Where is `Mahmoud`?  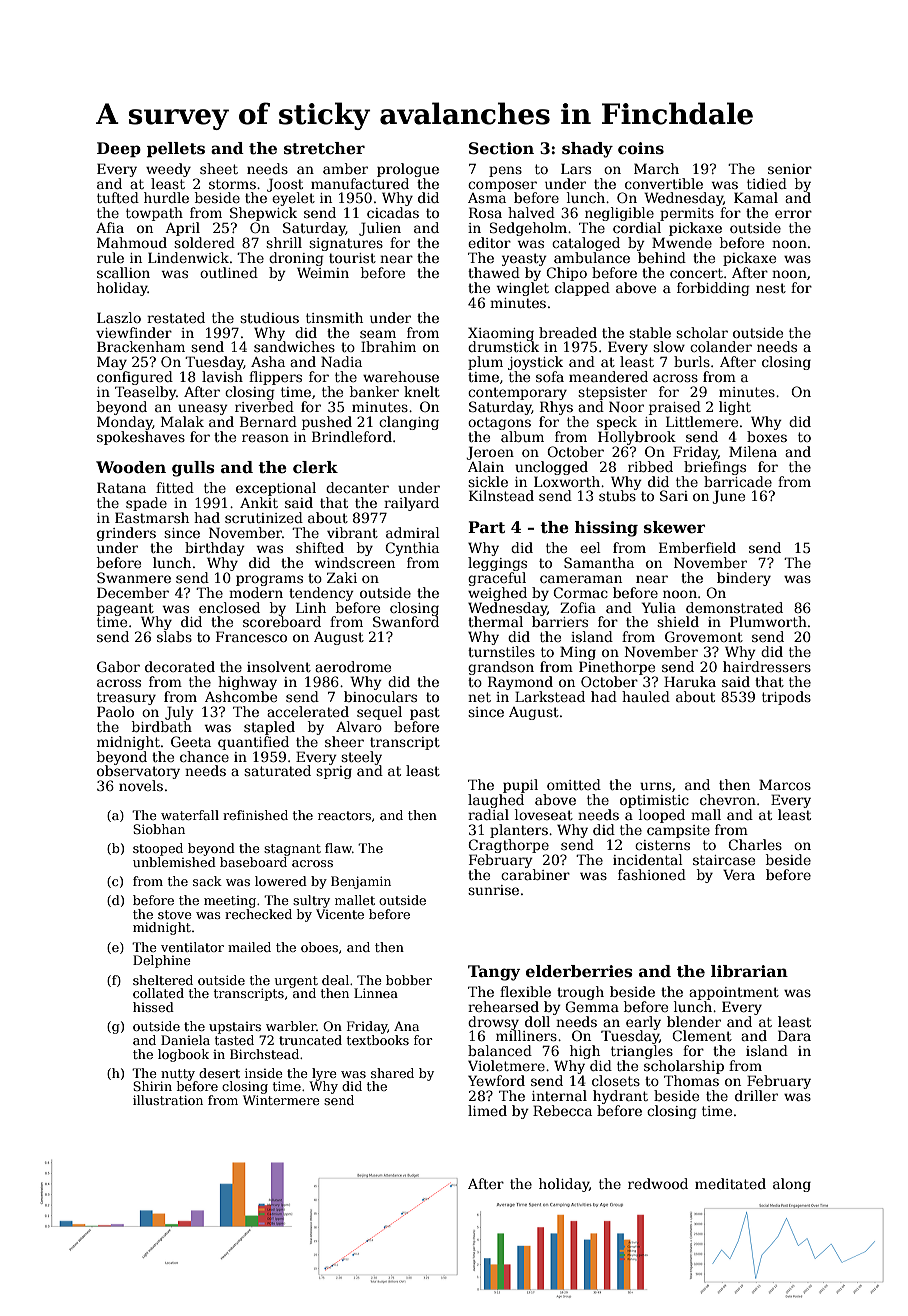 Mahmoud is located at coordinates (132, 242).
